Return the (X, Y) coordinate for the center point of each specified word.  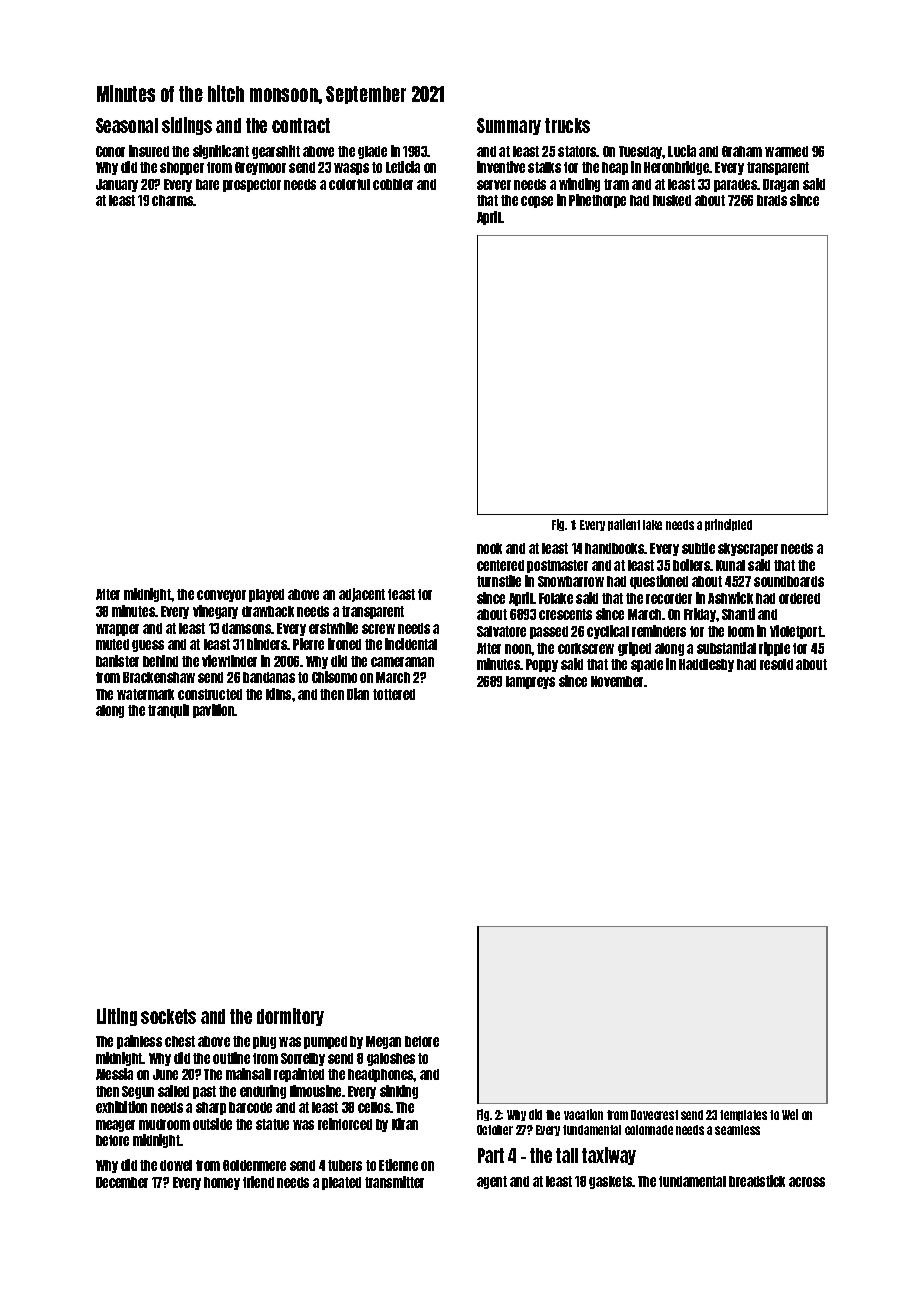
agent (492, 1182)
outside (212, 1124)
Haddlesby (706, 665)
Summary (509, 126)
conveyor (221, 596)
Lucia (682, 151)
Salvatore (501, 631)
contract (301, 125)
